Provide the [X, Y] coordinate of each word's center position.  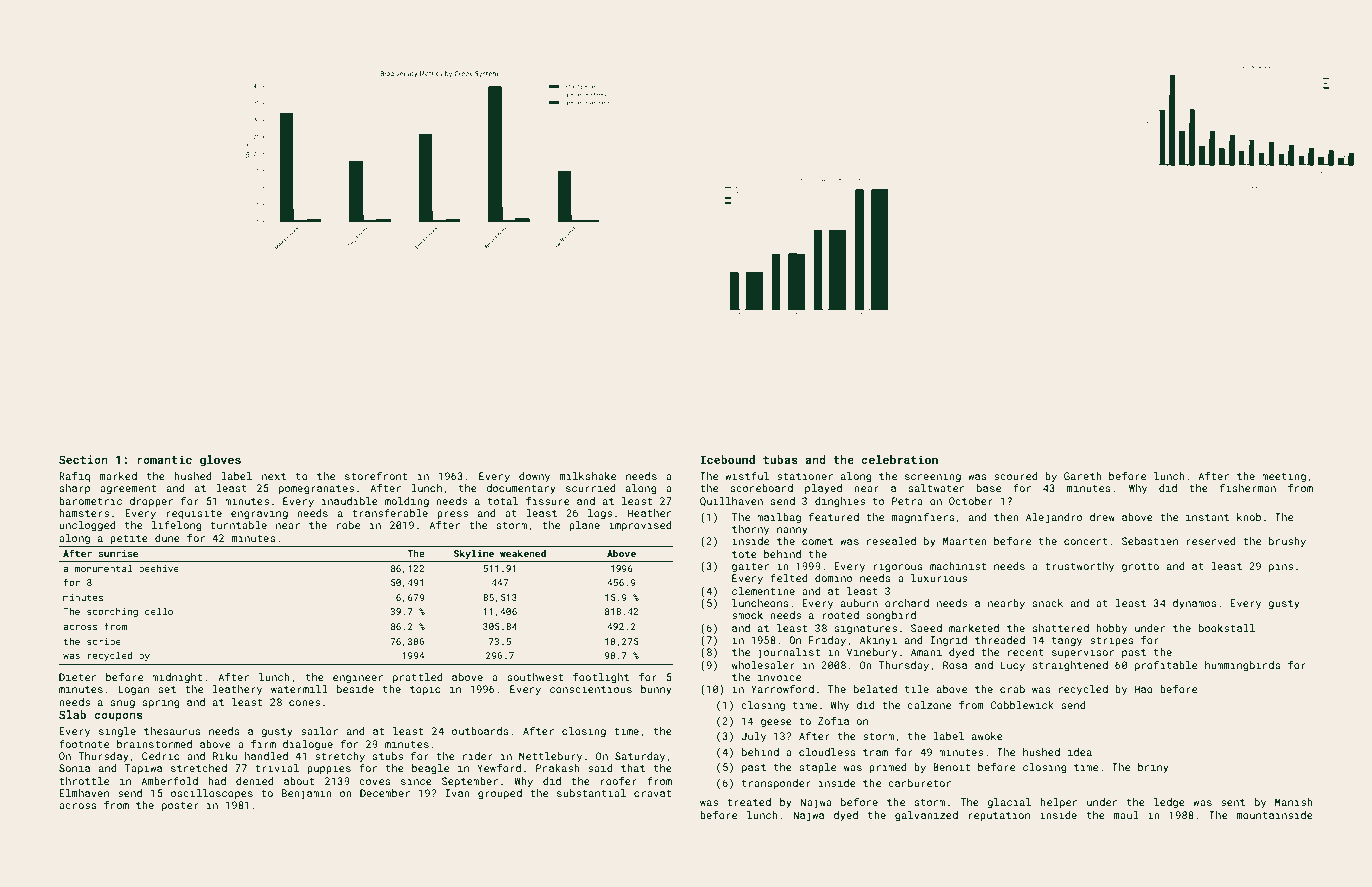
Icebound [727, 459]
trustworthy [1079, 567]
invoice [779, 677]
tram [875, 752]
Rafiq [74, 477]
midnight [177, 678]
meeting [1284, 477]
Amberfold [169, 781]
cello [159, 611]
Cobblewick [1022, 705]
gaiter [750, 567]
